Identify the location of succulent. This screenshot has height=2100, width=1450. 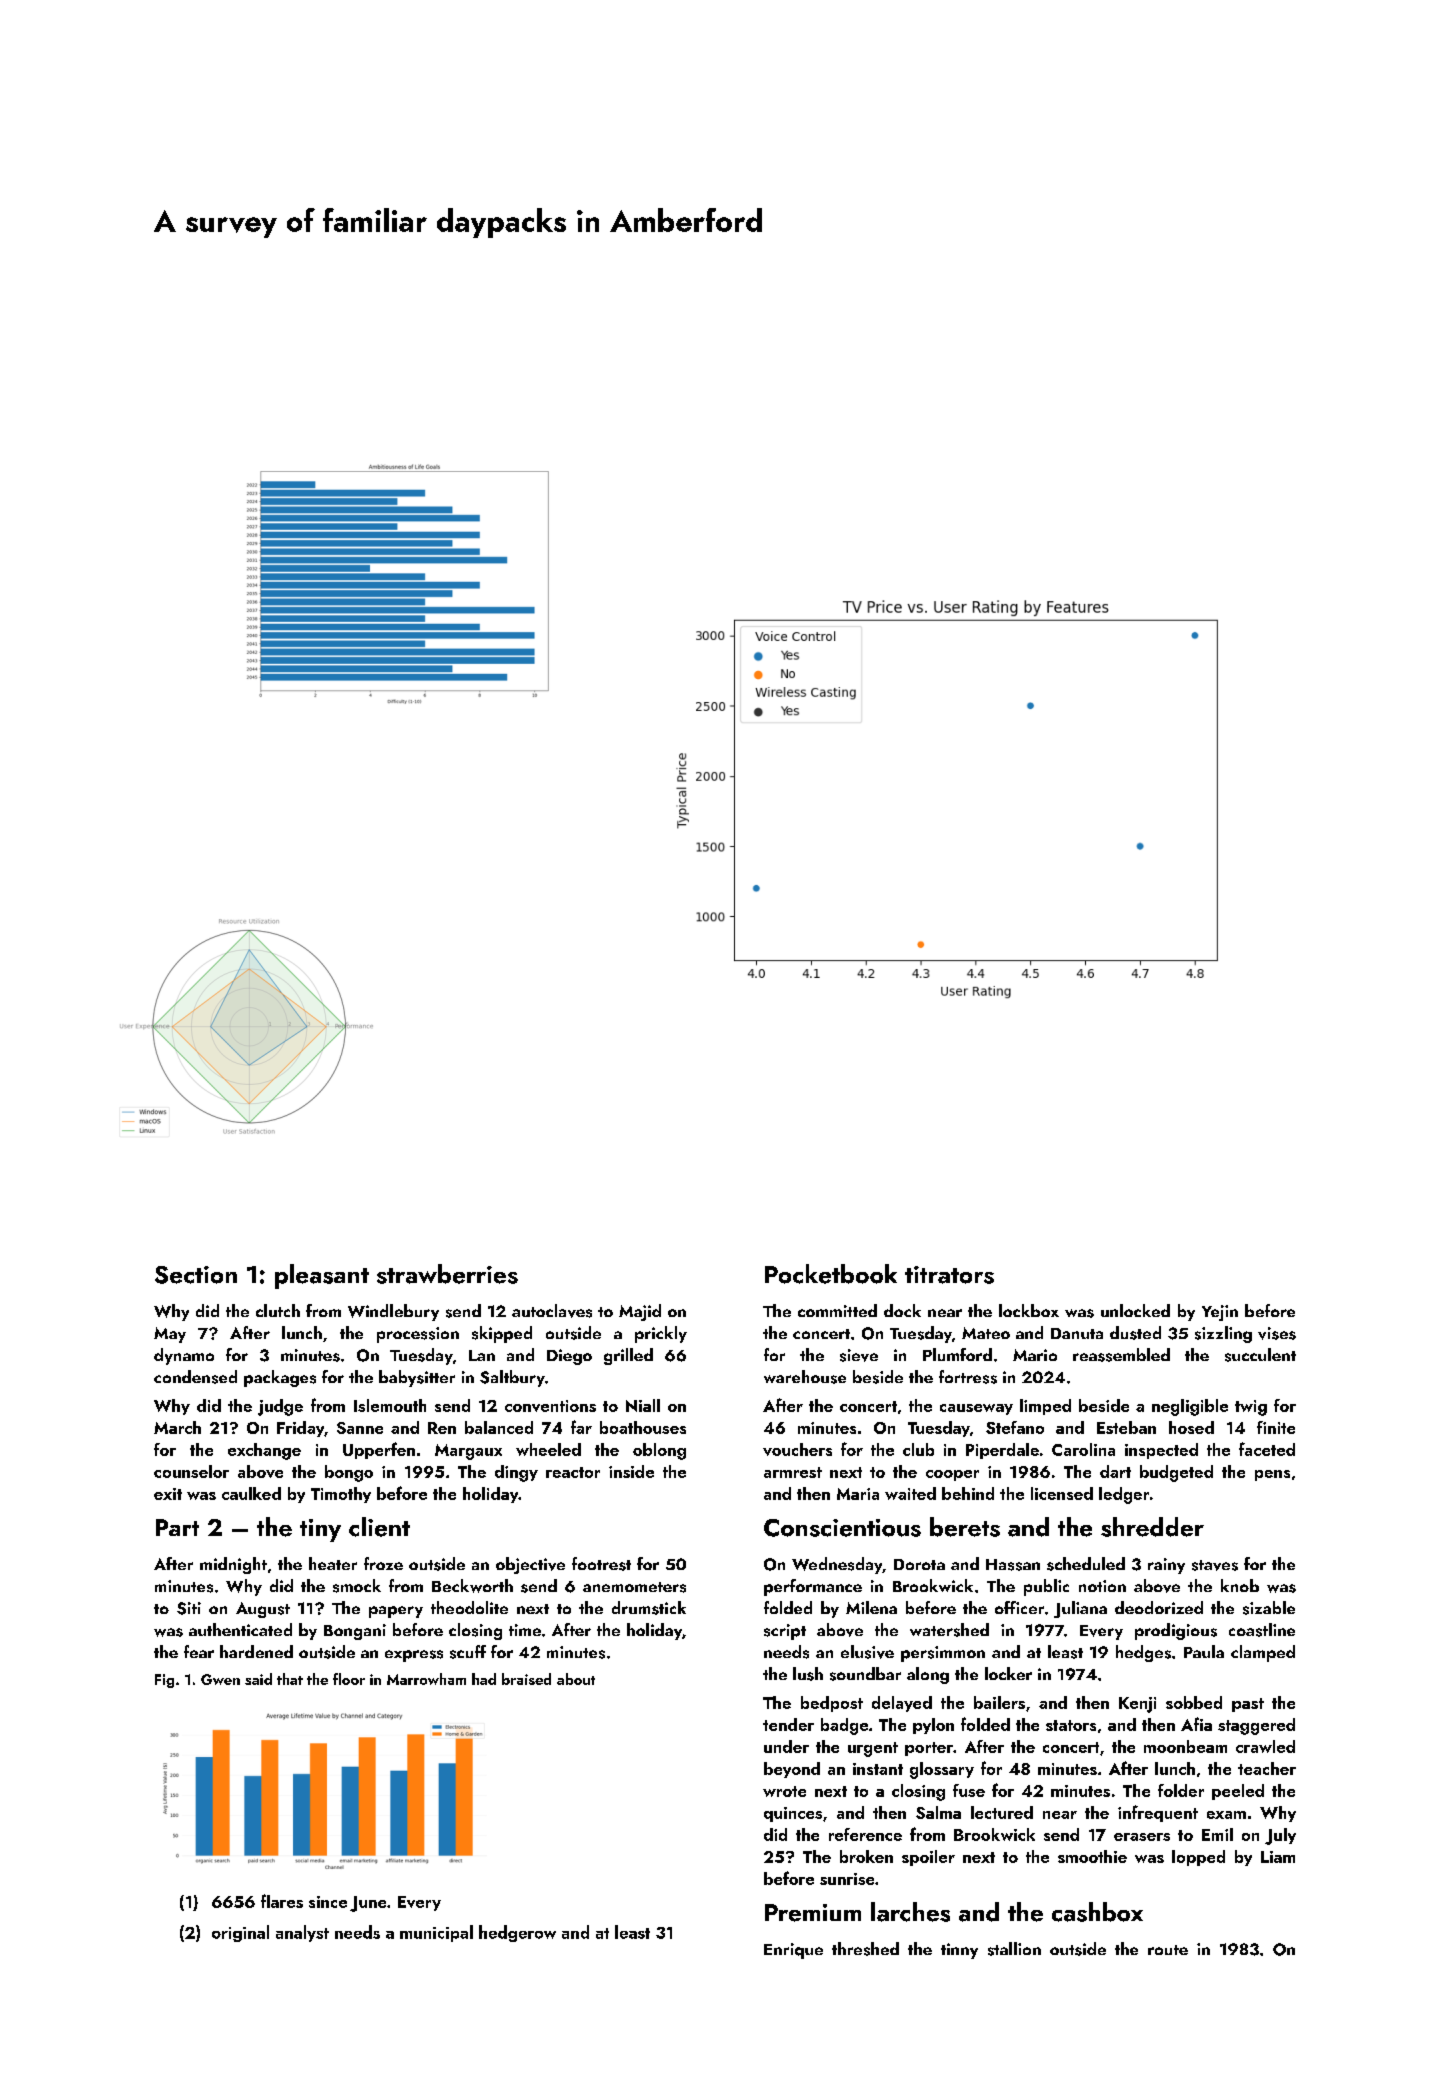
(1260, 1355).
